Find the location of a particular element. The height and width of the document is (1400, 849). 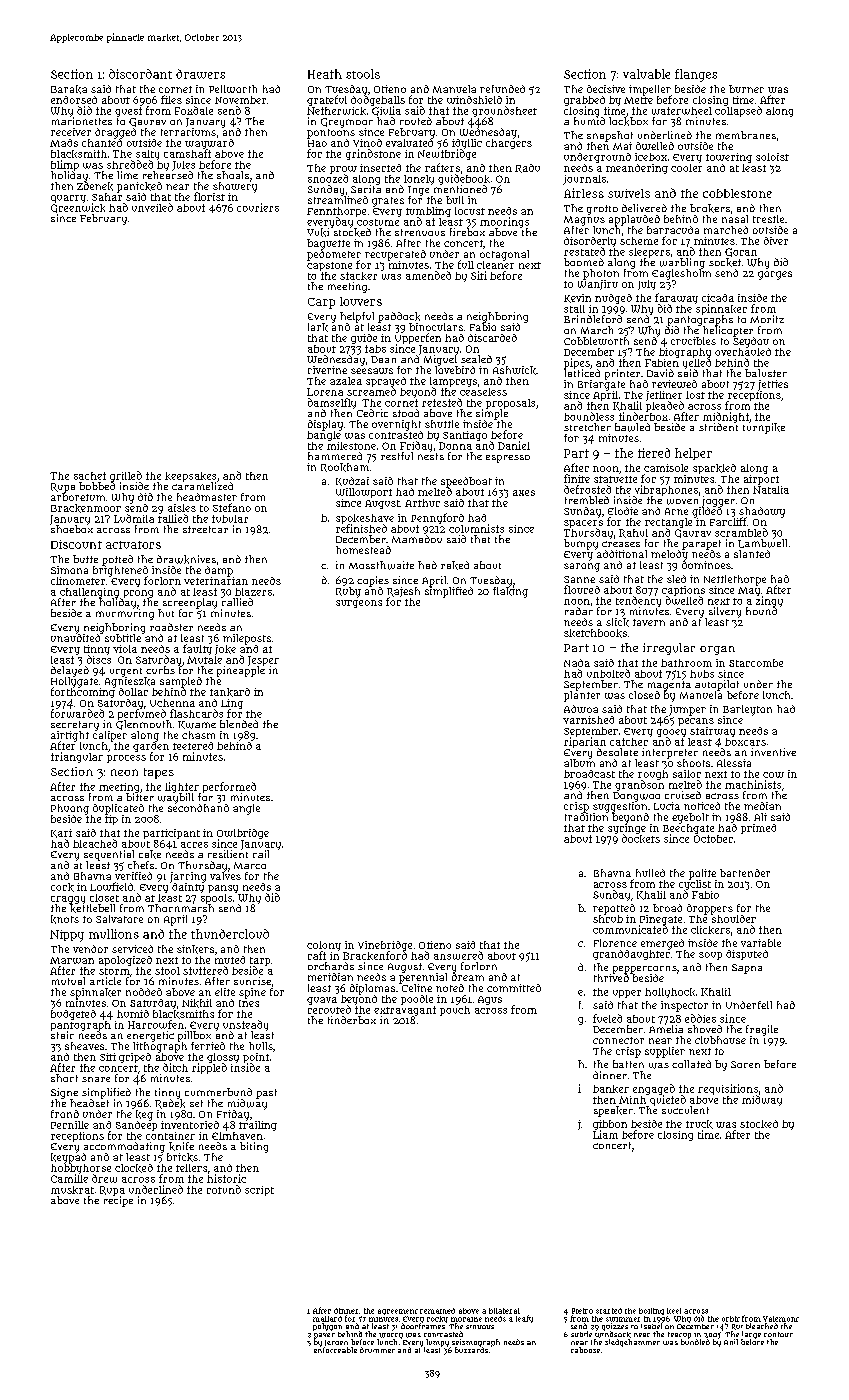

serviced is located at coordinates (132, 949).
